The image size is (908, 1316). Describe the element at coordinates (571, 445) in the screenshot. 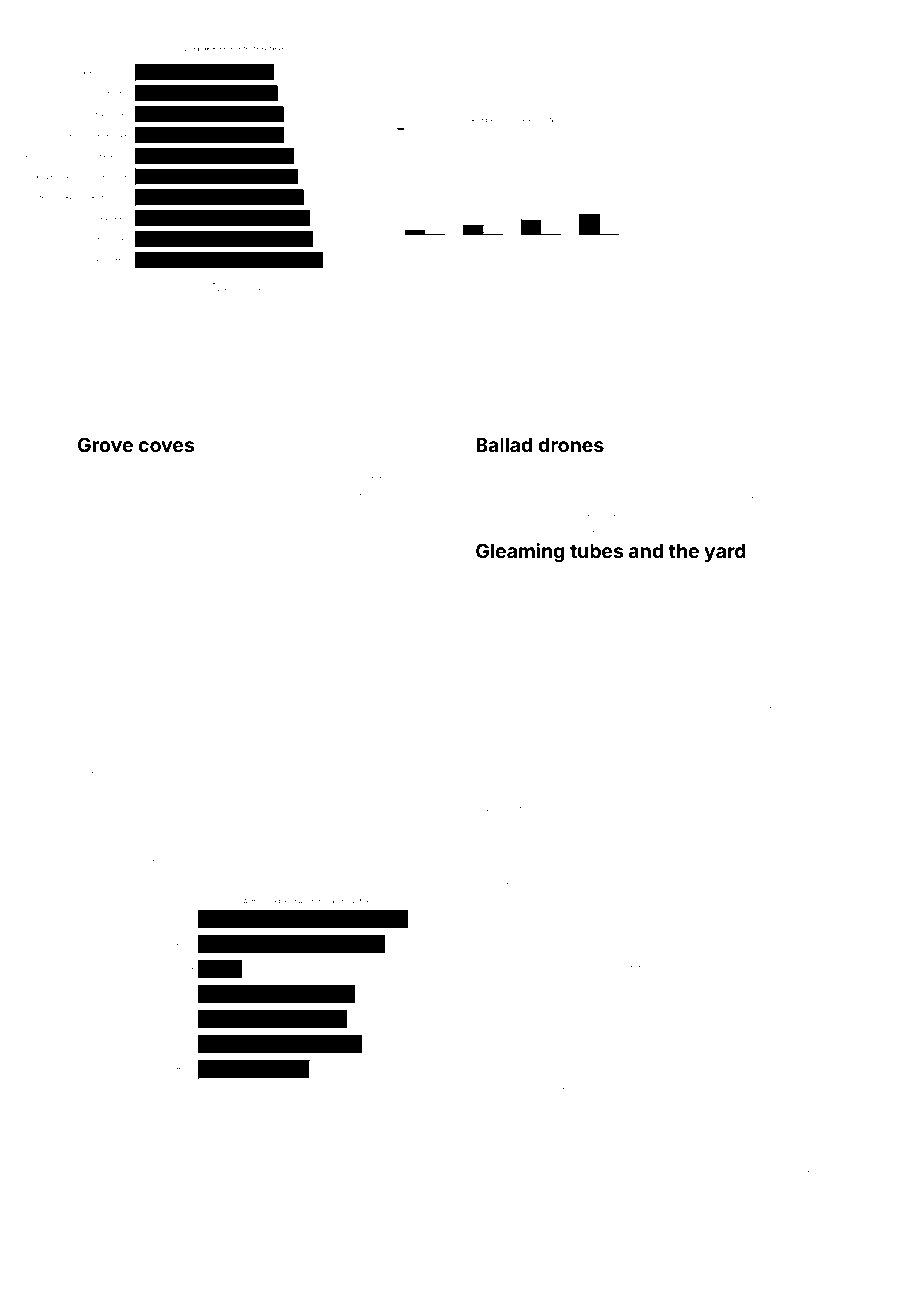

I see `drones` at that location.
